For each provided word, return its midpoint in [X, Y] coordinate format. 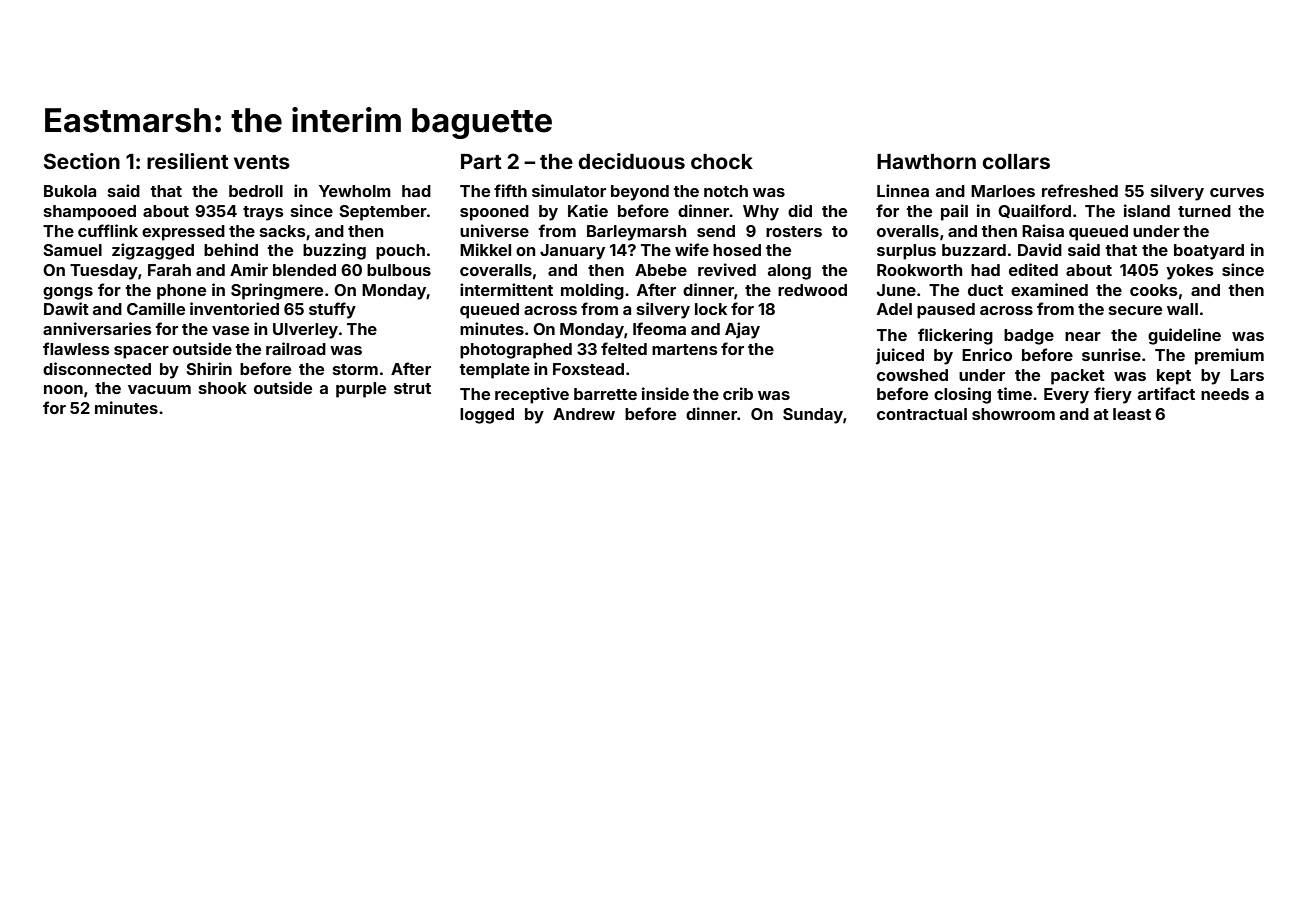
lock [711, 309]
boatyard [1209, 252]
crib [738, 393]
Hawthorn [926, 161]
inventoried [234, 308]
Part [481, 161]
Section [82, 161]
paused [946, 311]
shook [223, 388]
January [572, 252]
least [1132, 414]
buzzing [334, 251]
